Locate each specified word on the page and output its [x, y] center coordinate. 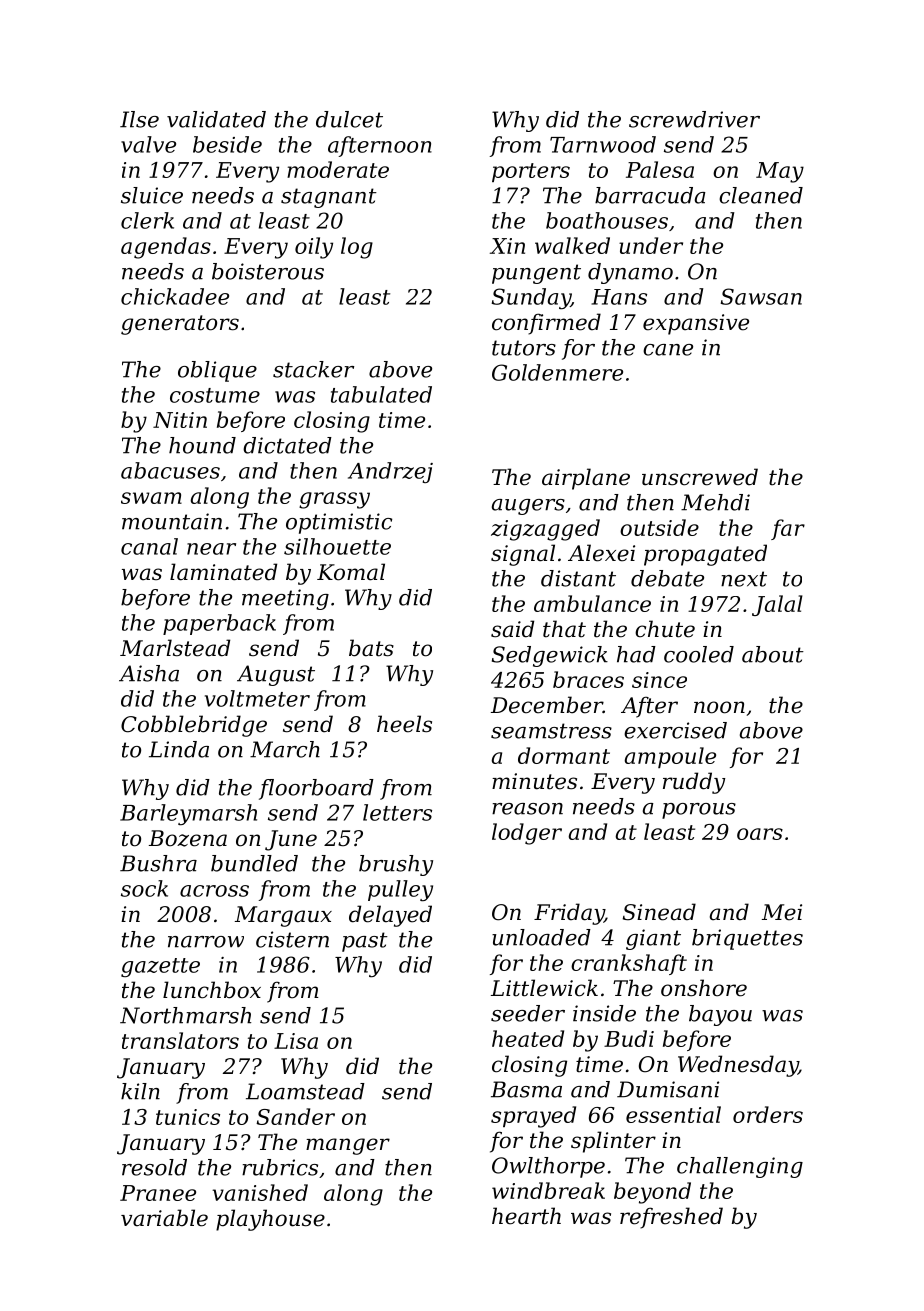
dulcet [349, 119]
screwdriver [694, 119]
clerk [147, 220]
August [276, 675]
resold [154, 1167]
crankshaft [629, 964]
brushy [396, 865]
